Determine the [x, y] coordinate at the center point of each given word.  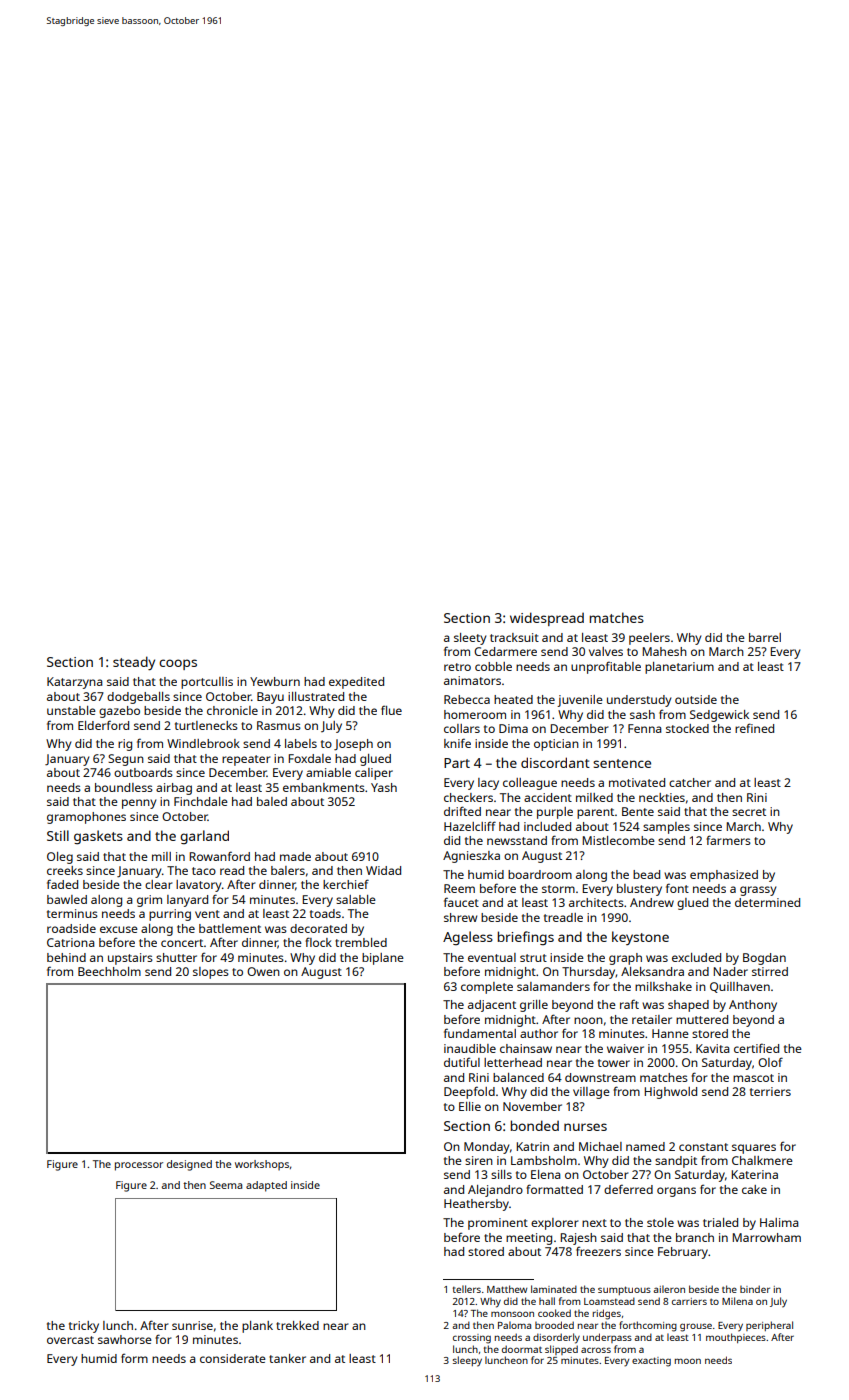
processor [139, 1166]
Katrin [532, 1146]
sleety [470, 639]
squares [754, 1149]
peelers [649, 639]
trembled [361, 942]
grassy [758, 891]
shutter [176, 957]
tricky [84, 1327]
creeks [65, 870]
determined [767, 902]
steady [134, 663]
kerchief [346, 884]
